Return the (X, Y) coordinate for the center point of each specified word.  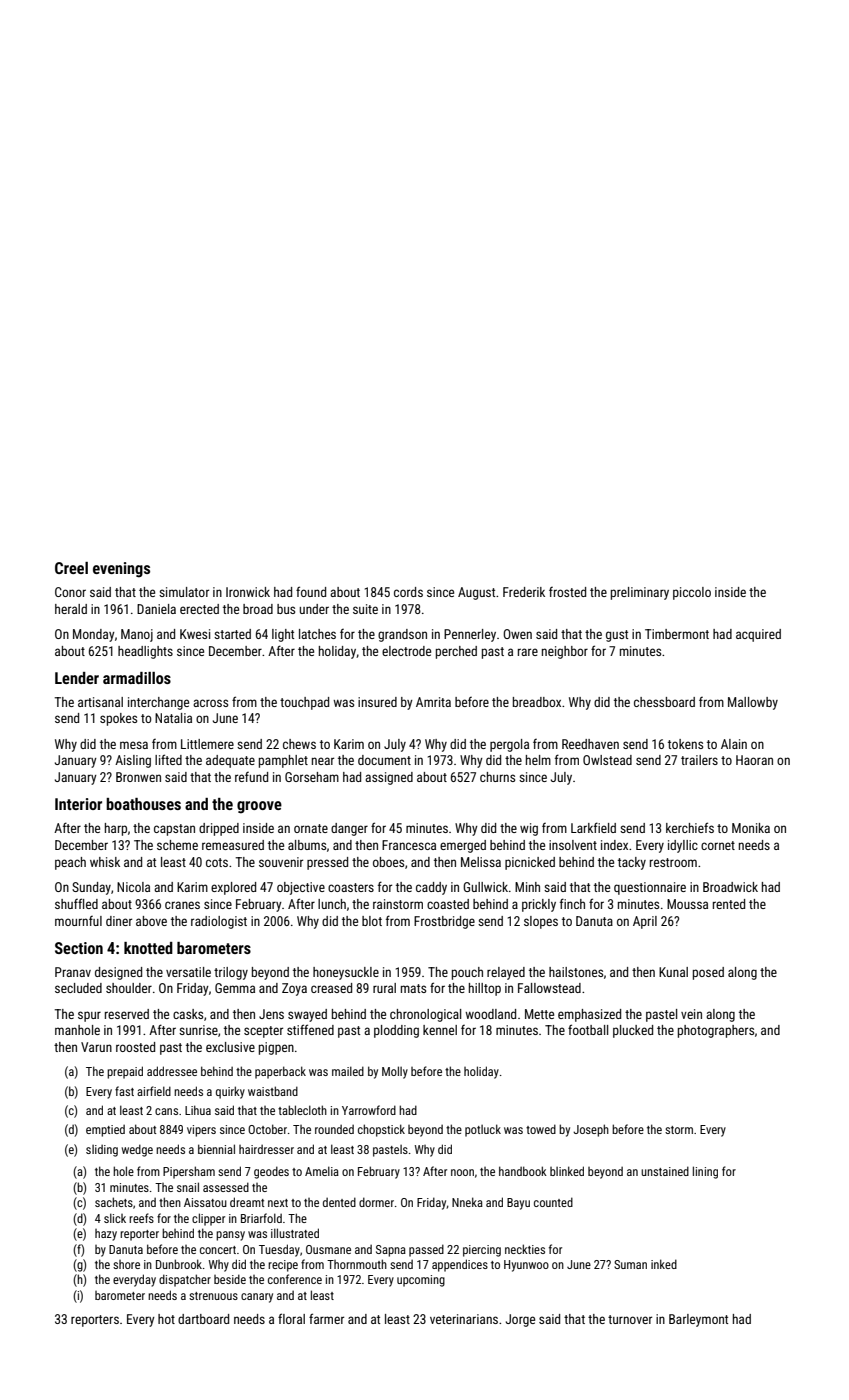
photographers (716, 1031)
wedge (137, 1150)
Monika (751, 828)
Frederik (524, 592)
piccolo (692, 593)
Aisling (133, 761)
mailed (348, 1071)
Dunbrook (179, 1264)
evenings (121, 570)
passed (426, 1250)
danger (349, 829)
